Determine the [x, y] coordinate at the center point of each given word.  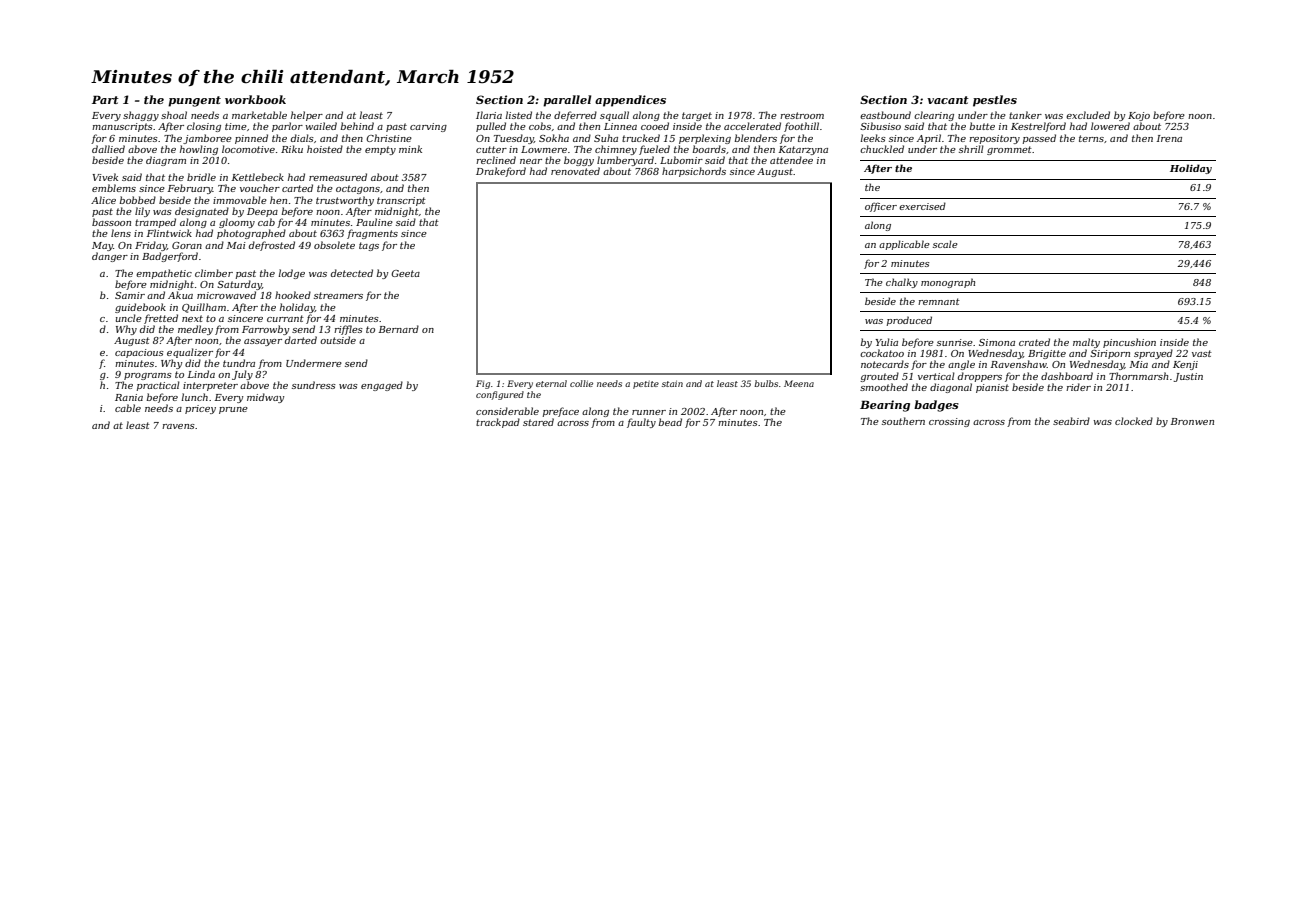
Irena [1169, 138]
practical [158, 386]
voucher [260, 188]
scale [945, 244]
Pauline [374, 222]
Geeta [405, 273]
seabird [1071, 421]
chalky [902, 283]
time [236, 126]
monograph [948, 283]
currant [285, 318]
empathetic [164, 274]
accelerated [752, 126]
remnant [939, 301]
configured [500, 395]
